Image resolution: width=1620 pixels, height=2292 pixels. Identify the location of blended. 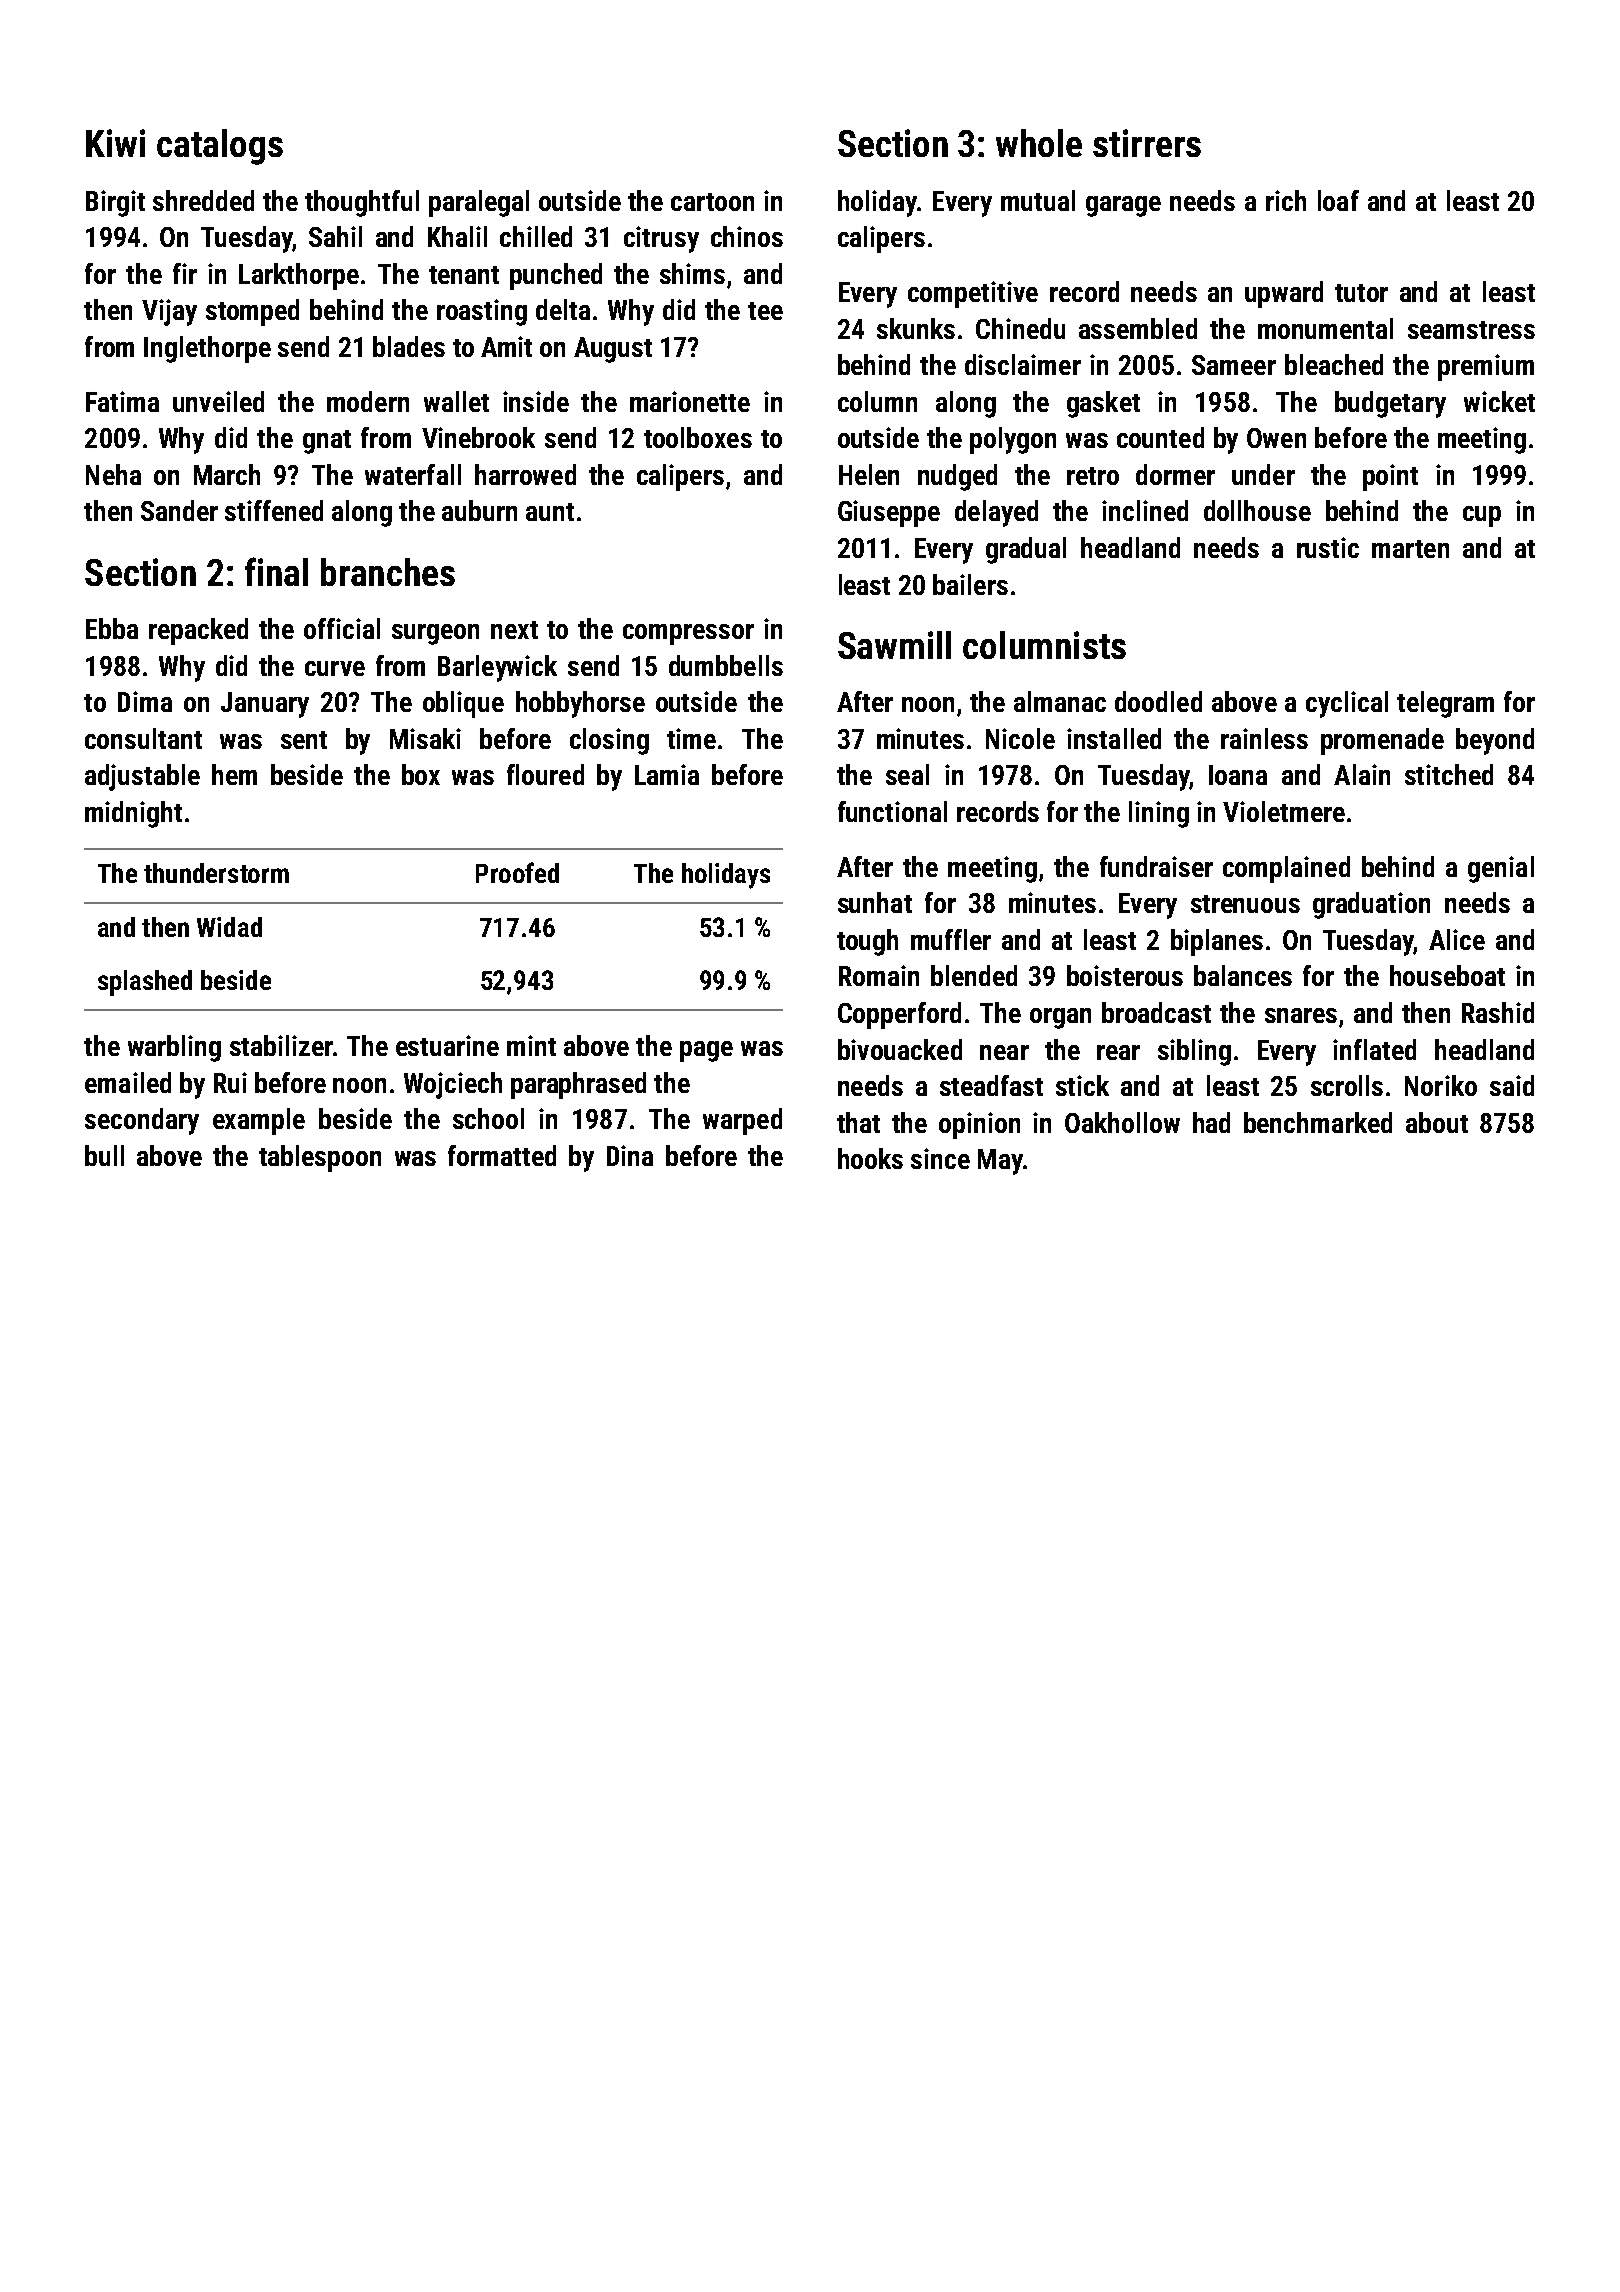
(974, 975).
